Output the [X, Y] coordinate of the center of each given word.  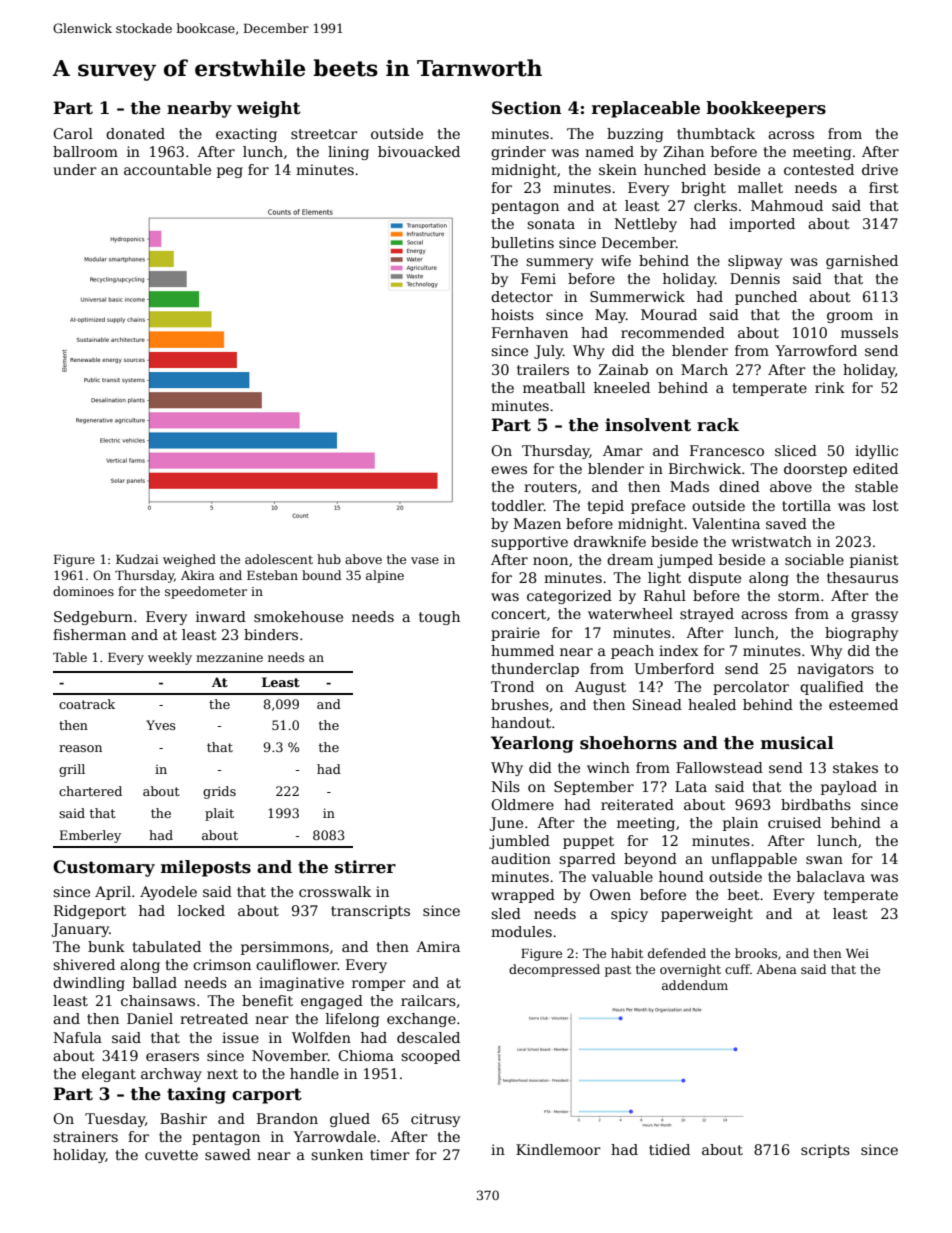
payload [849, 788]
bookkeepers [766, 109]
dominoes [83, 591]
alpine [385, 576]
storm [799, 596]
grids [219, 792]
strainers [85, 1136]
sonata [551, 224]
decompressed [554, 970]
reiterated [637, 804]
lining [348, 153]
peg [230, 172]
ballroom [85, 151]
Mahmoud [787, 205]
